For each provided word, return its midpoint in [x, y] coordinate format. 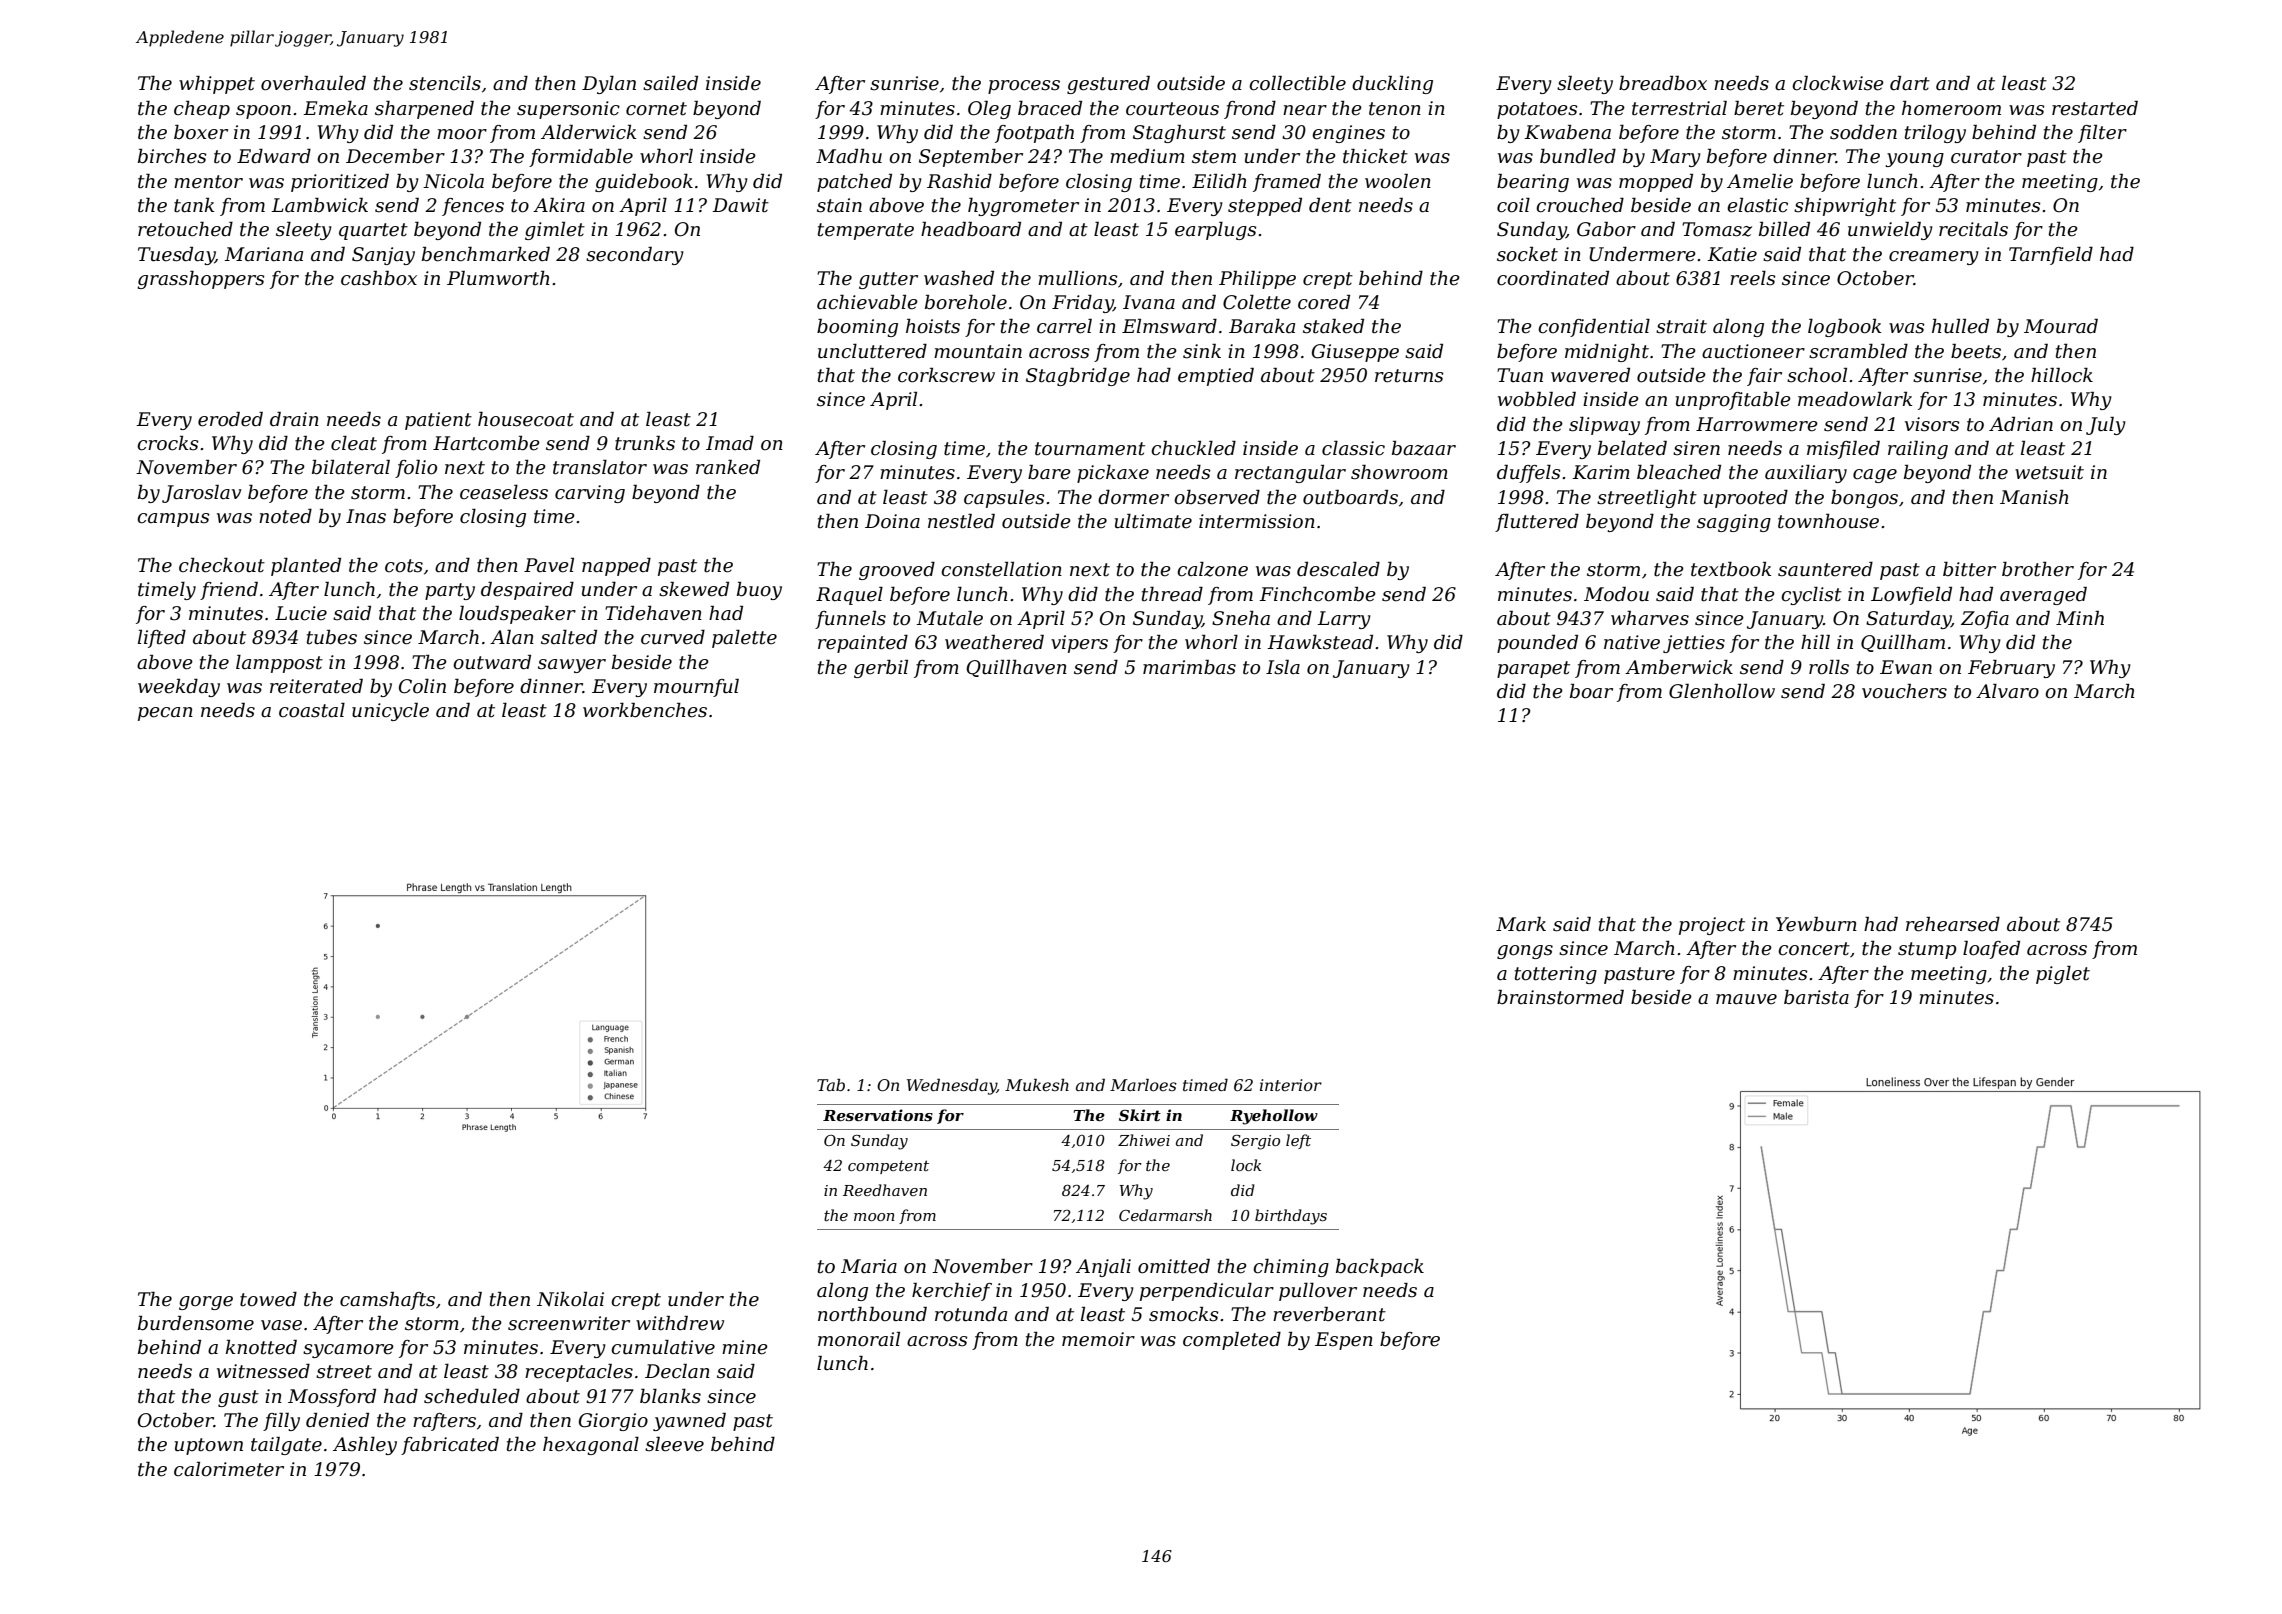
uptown [209, 1446]
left [1298, 1141]
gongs [1525, 952]
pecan [165, 714]
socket [1527, 254]
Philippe [1257, 280]
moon [874, 1217]
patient [438, 421]
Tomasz [1717, 229]
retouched [185, 229]
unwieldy [1890, 231]
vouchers [1904, 691]
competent [888, 1167]
